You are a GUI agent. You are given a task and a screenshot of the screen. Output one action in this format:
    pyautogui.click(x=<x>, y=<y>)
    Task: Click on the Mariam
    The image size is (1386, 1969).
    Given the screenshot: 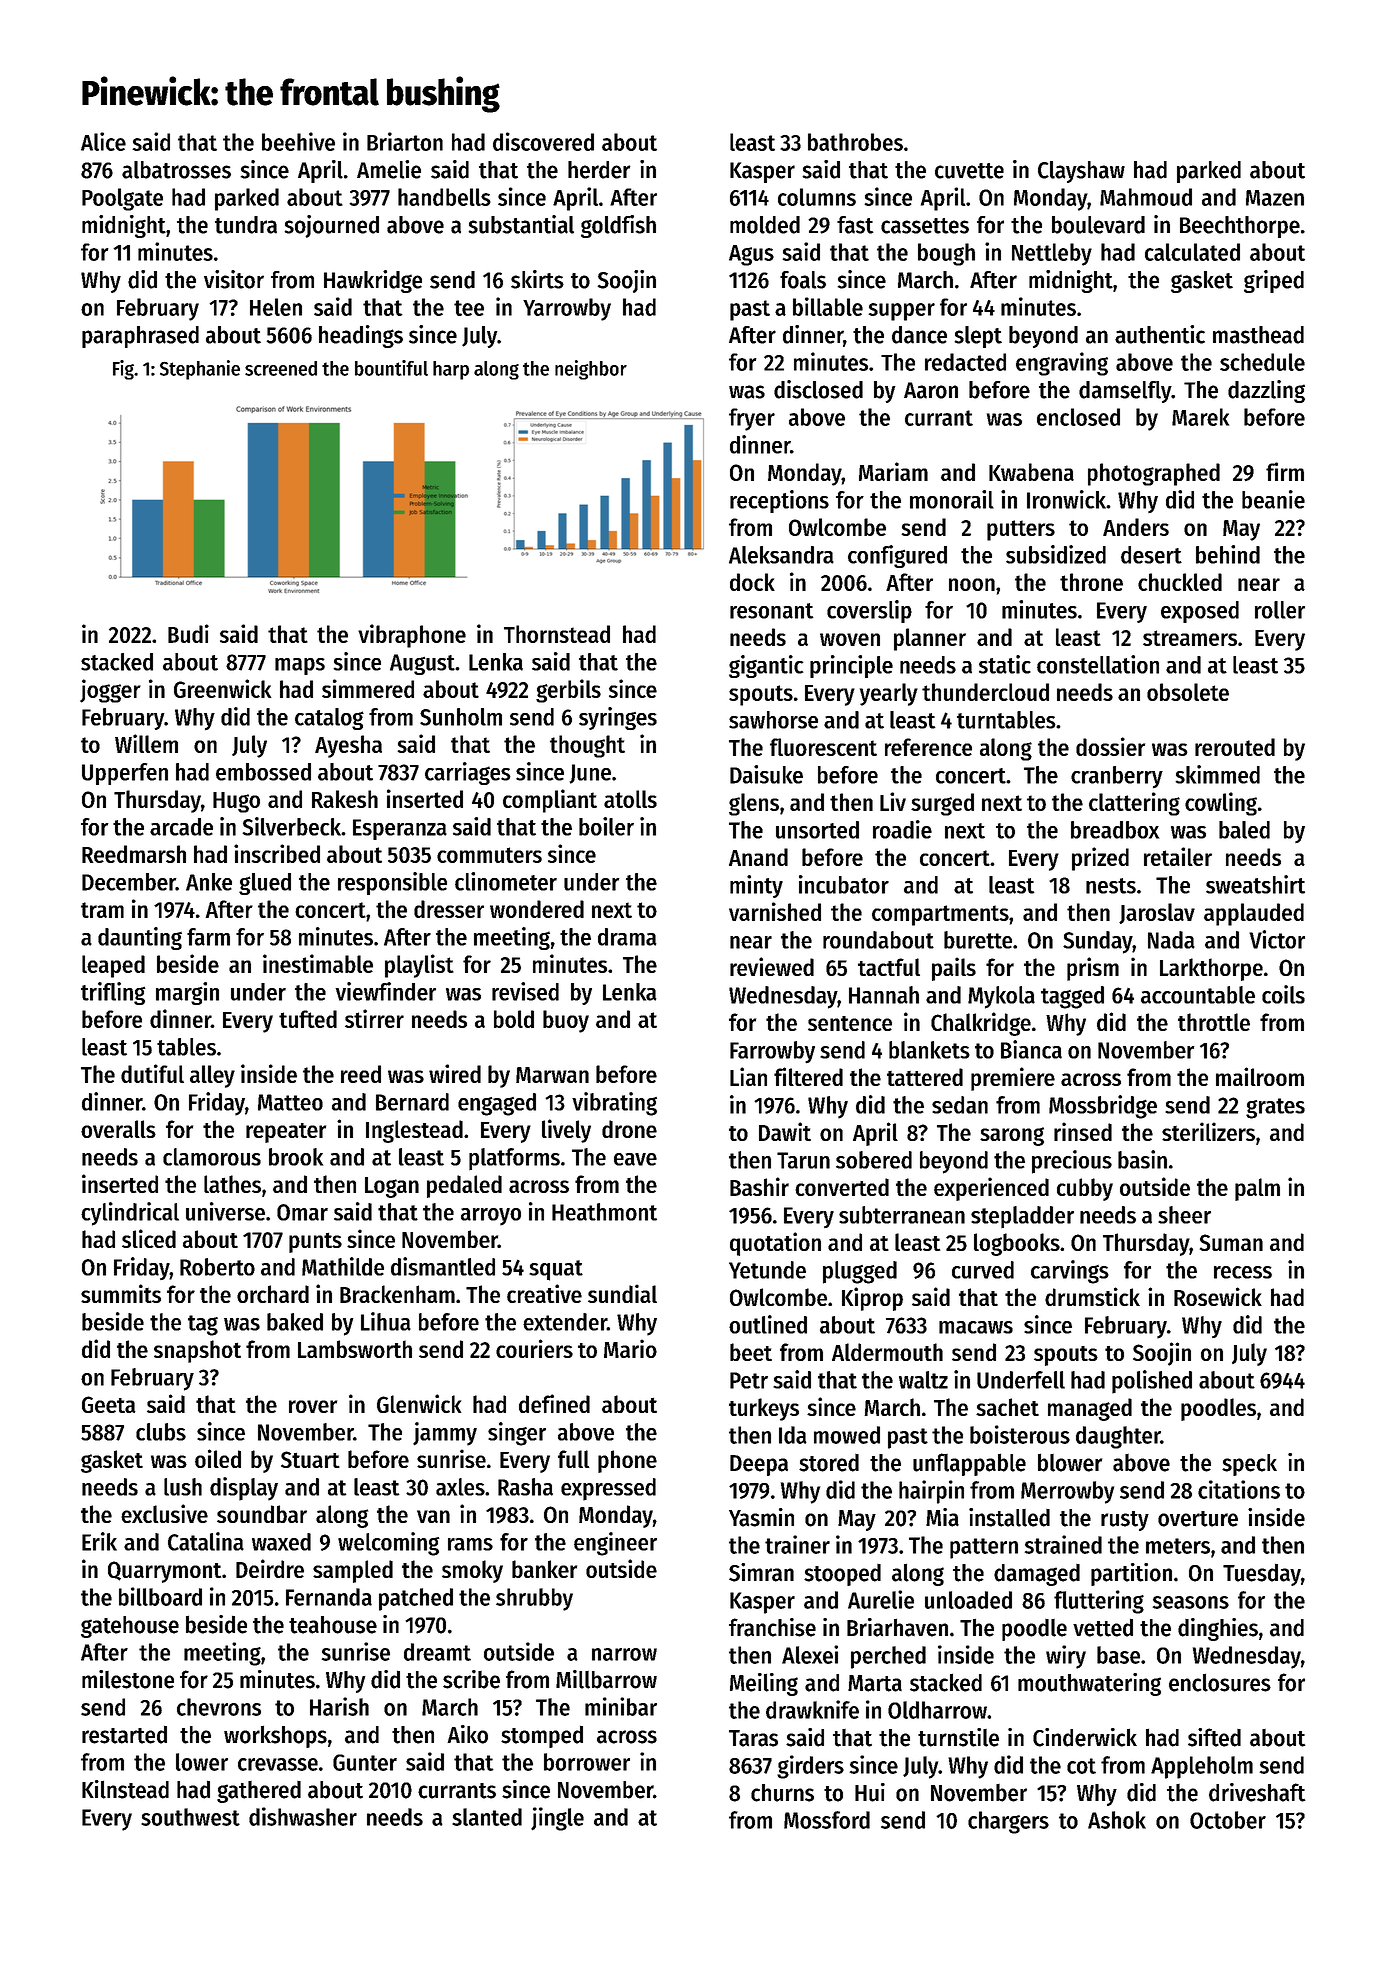 What is the action you would take?
    pyautogui.click(x=893, y=471)
